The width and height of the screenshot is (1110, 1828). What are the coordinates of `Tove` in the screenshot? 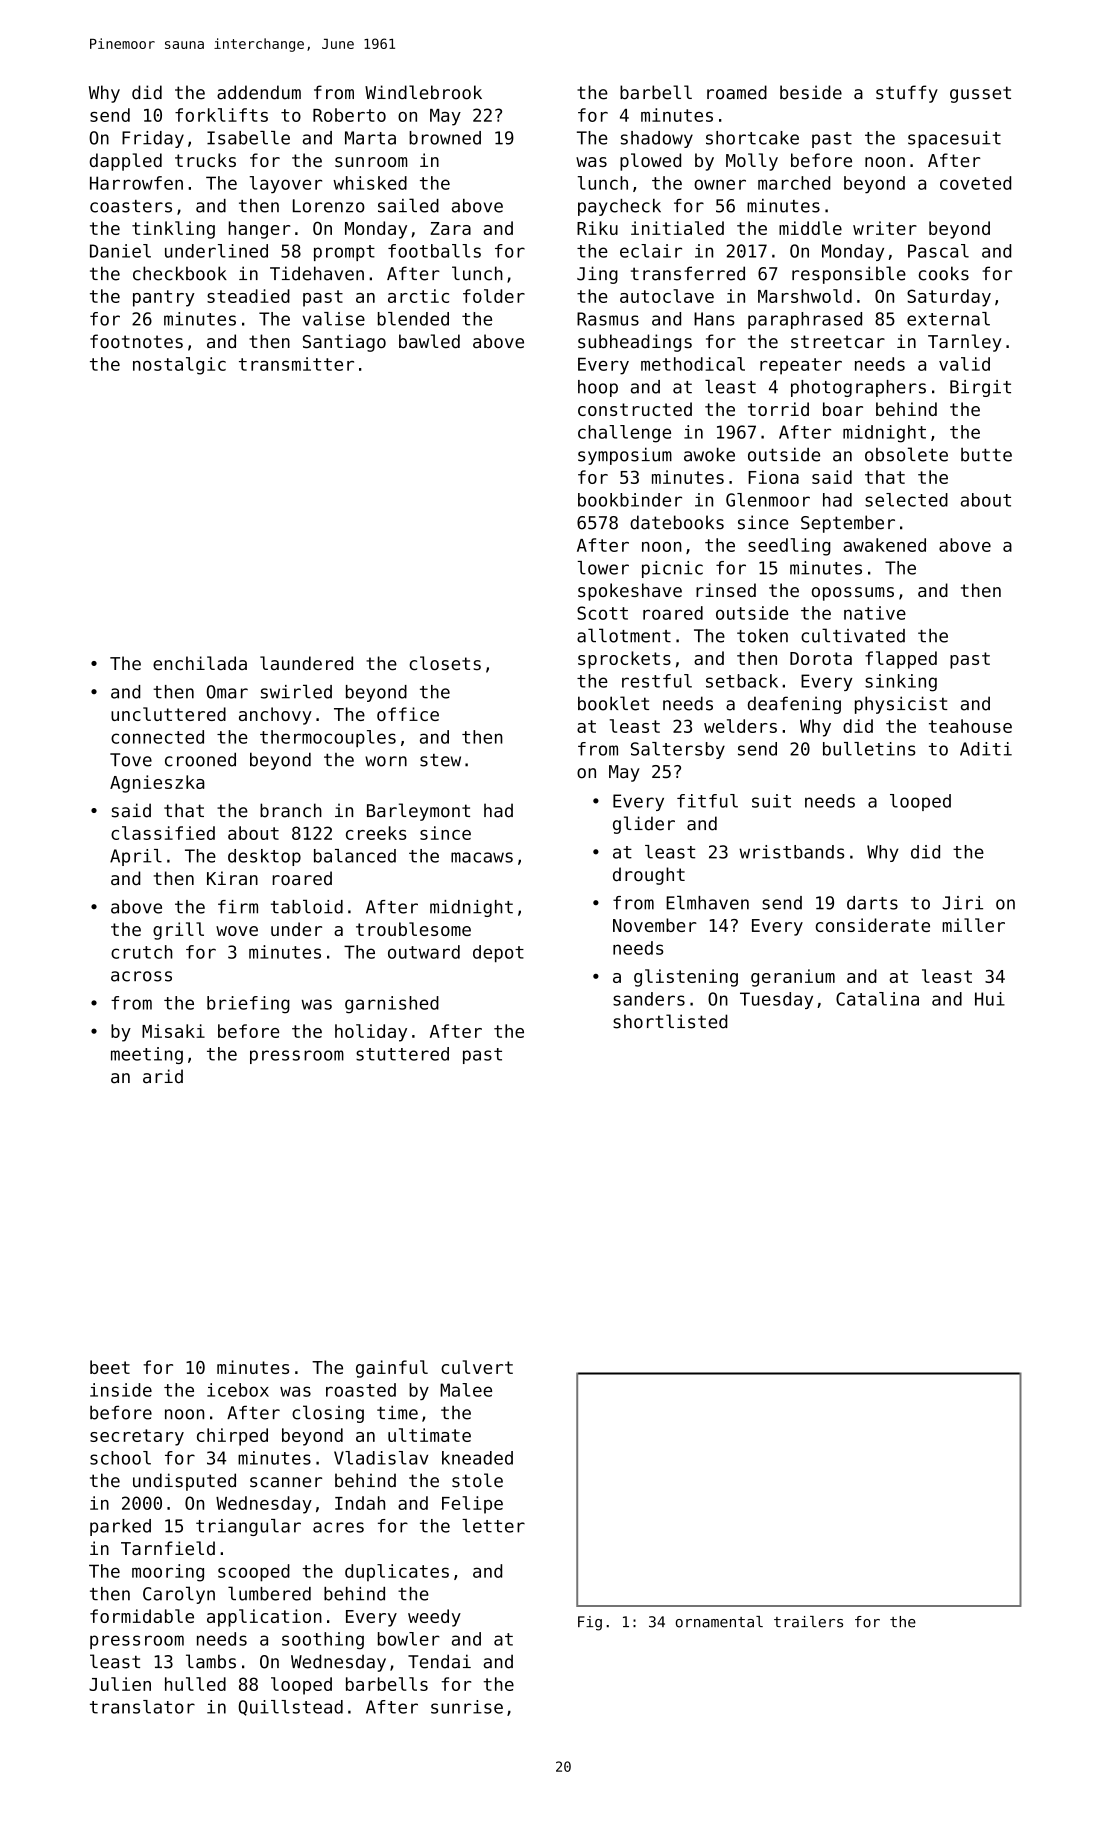 It's located at (131, 760).
